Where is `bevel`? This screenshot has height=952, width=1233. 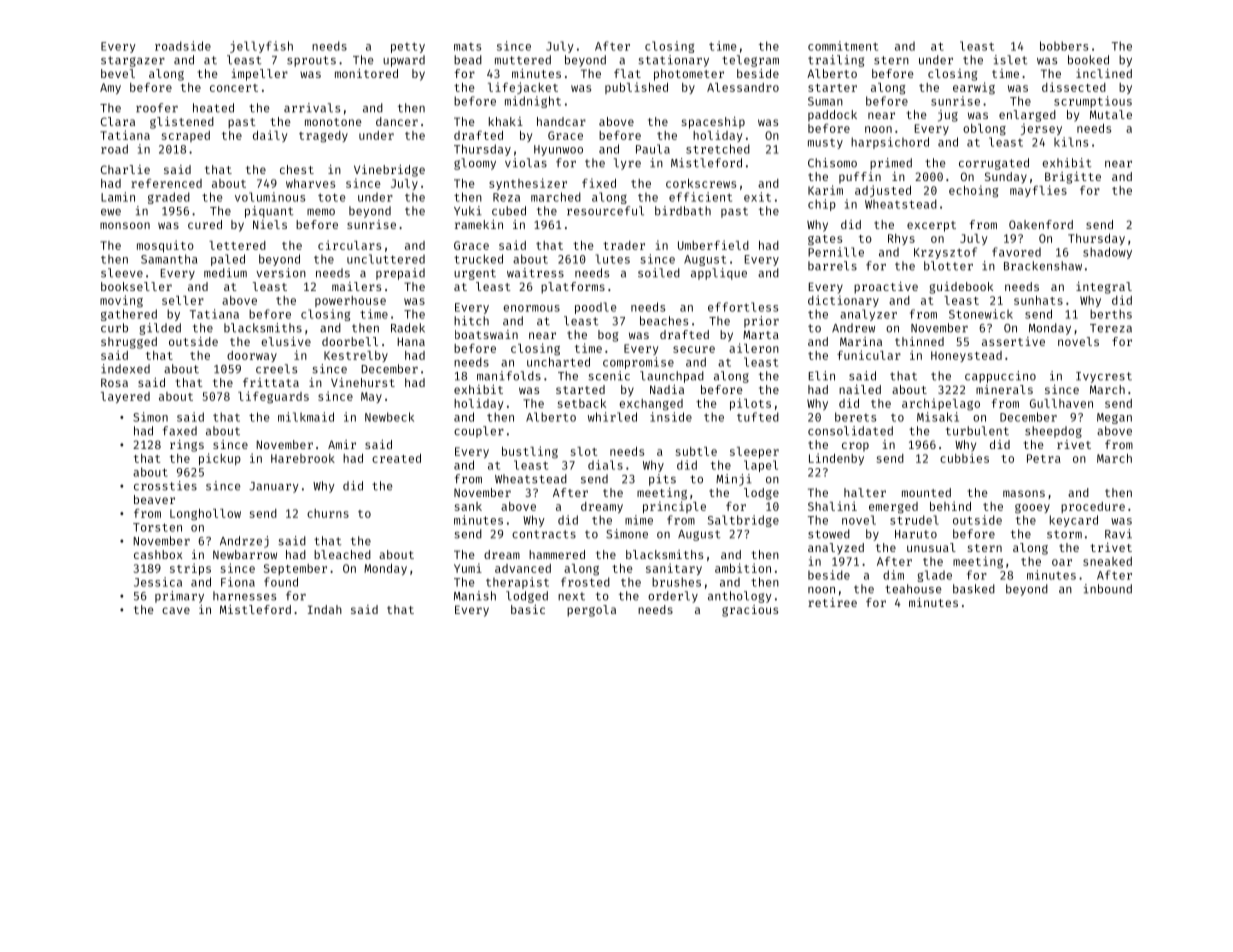 bevel is located at coordinates (118, 73).
